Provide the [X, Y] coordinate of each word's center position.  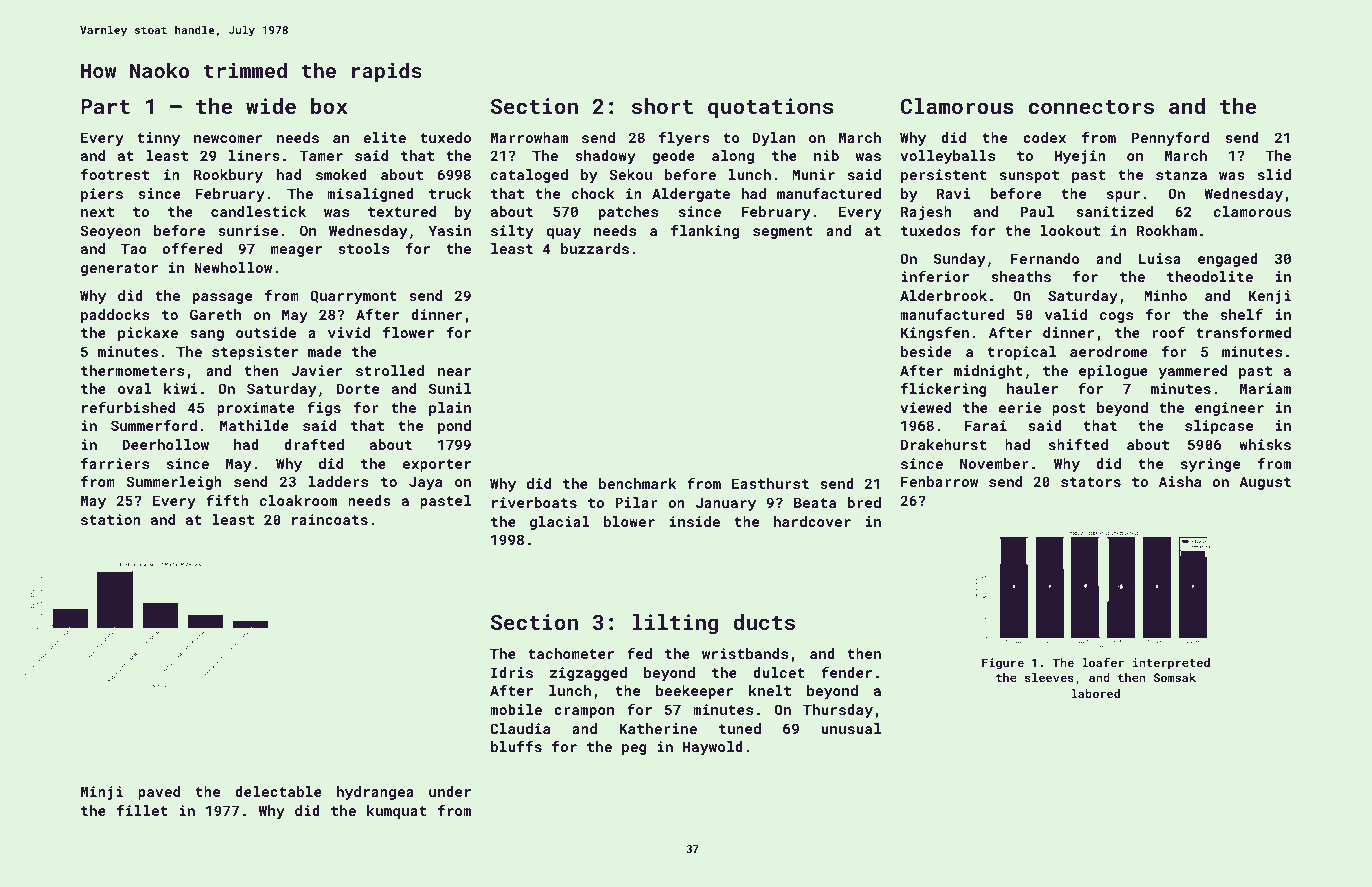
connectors [1091, 107]
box [329, 106]
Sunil [450, 388]
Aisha [1180, 481]
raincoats [330, 519]
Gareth [215, 314]
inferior [935, 276]
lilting [675, 624]
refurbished [128, 407]
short [662, 106]
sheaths [1021, 276]
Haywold [713, 748]
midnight [988, 372]
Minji [102, 793]
